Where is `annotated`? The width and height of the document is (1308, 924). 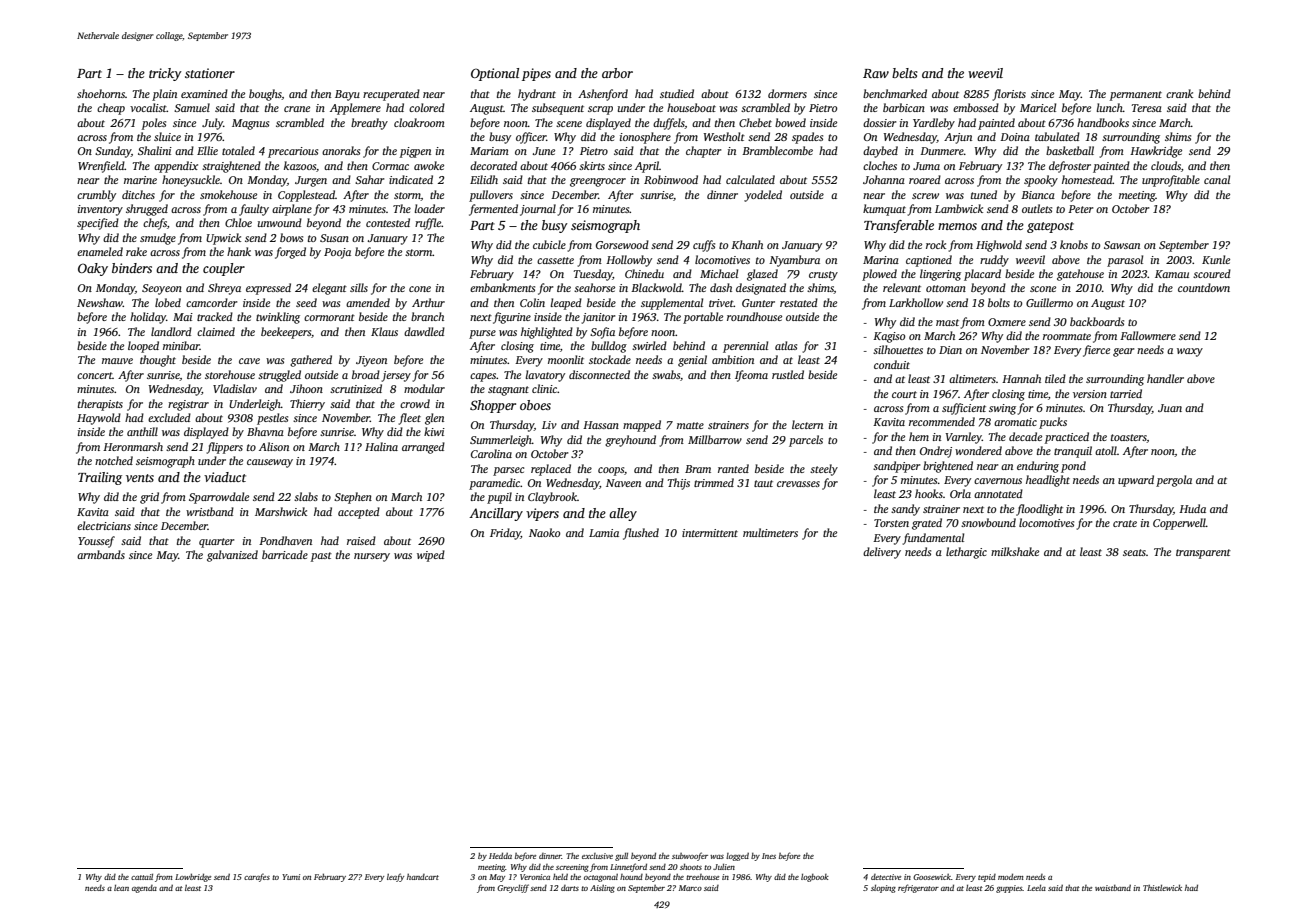
annotated is located at coordinates (998, 493).
